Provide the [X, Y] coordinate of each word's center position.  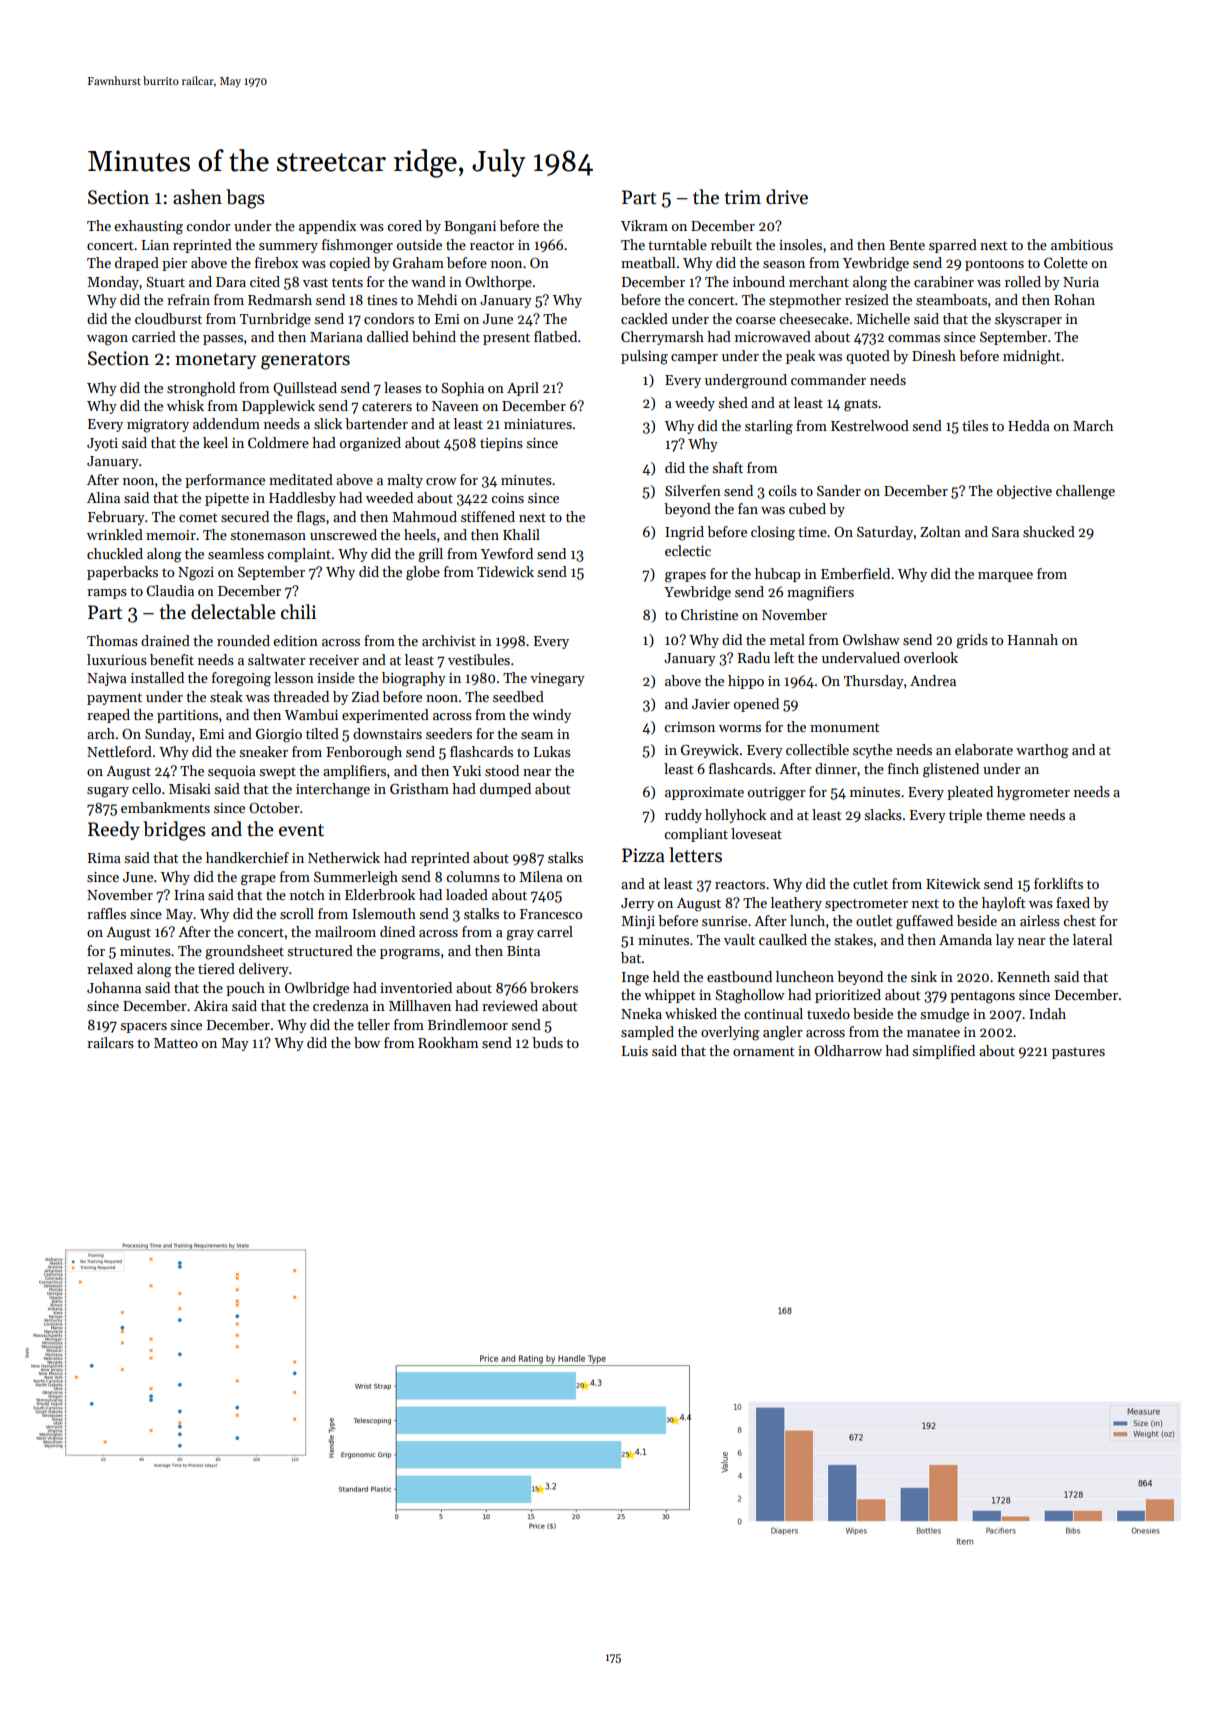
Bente [907, 245]
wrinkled [115, 534]
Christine [709, 614]
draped [137, 264]
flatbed [555, 336]
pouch [245, 989]
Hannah [1033, 639]
